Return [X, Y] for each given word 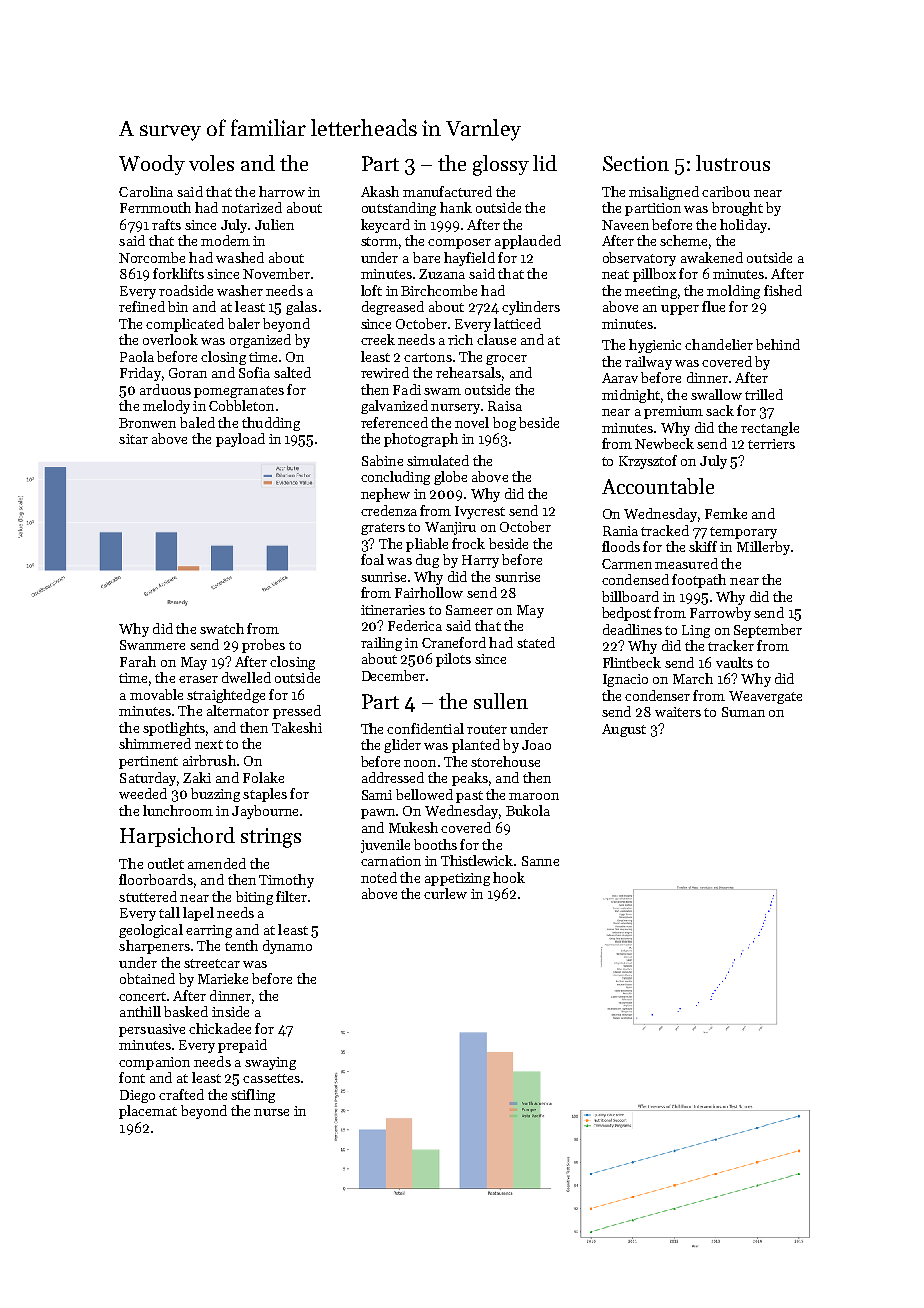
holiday [743, 226]
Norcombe [152, 257]
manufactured [447, 191]
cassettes [271, 1078]
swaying [270, 1063]
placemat [148, 1112]
